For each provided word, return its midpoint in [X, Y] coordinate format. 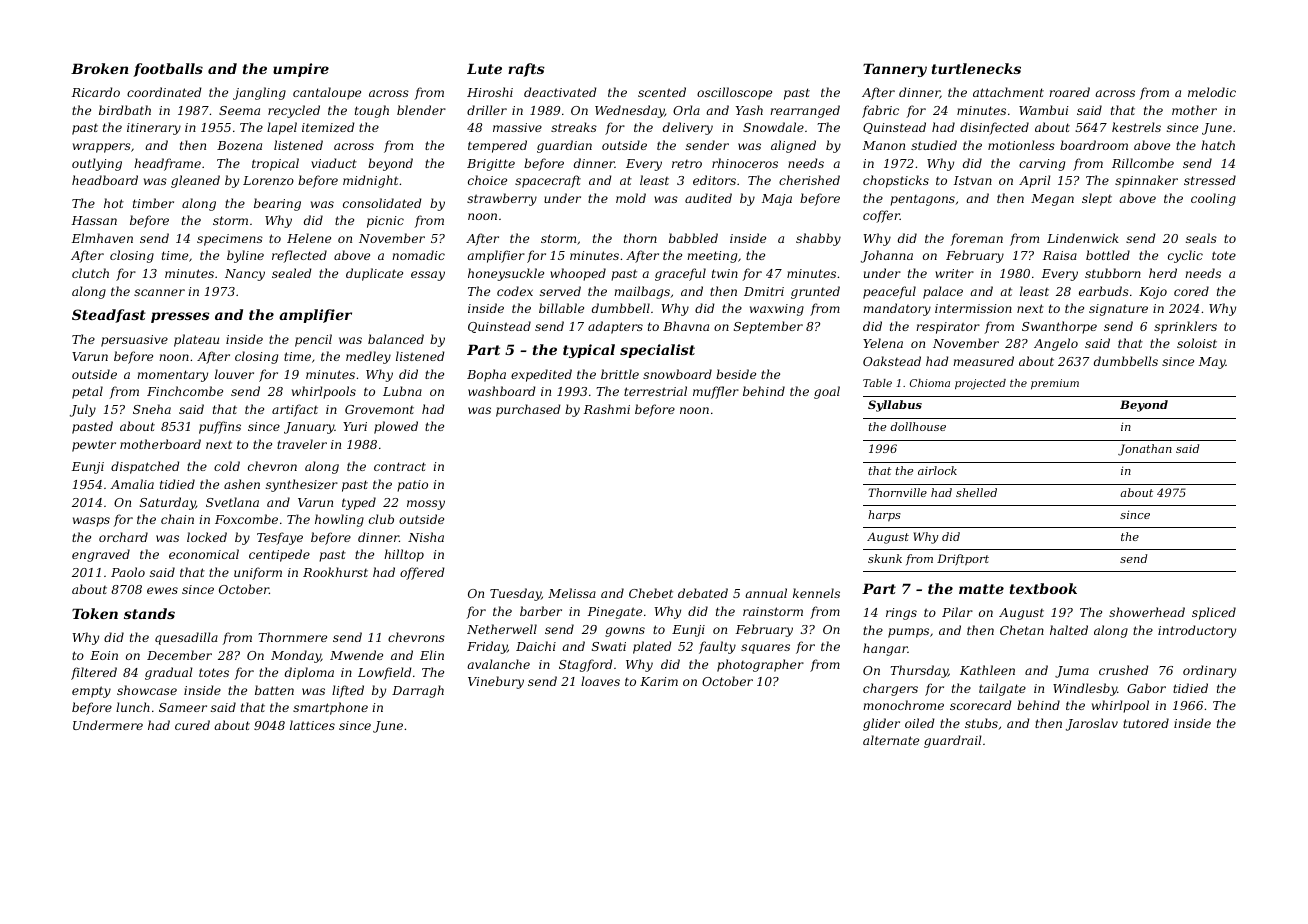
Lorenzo [268, 181]
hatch [1218, 145]
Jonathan [1145, 450]
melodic [1212, 92]
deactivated [560, 92]
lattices [312, 725]
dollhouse [918, 426]
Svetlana [232, 502]
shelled [976, 492]
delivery [688, 128]
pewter [94, 446]
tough [372, 111]
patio [412, 486]
